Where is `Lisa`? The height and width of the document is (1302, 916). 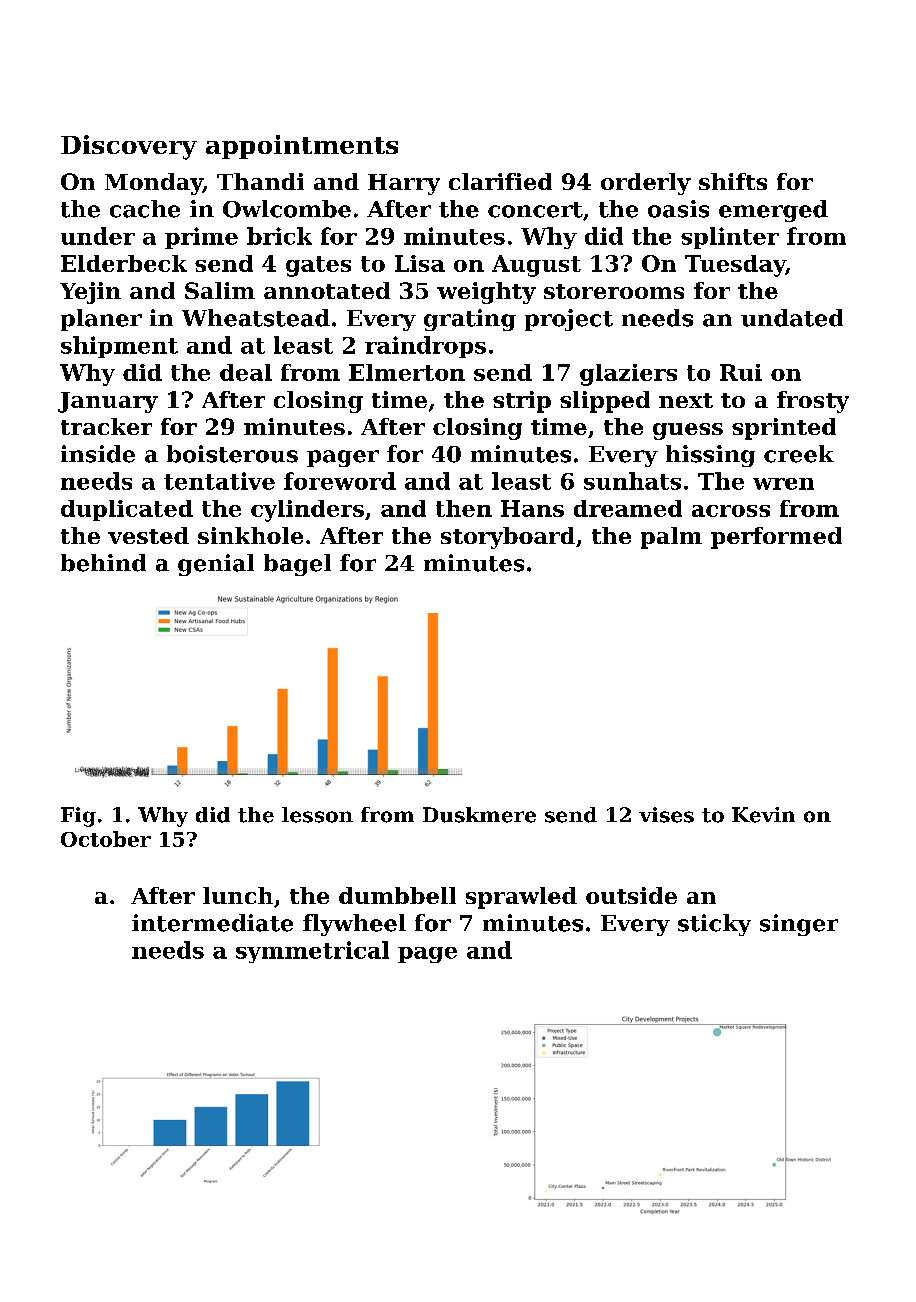
Lisa is located at coordinates (420, 263).
